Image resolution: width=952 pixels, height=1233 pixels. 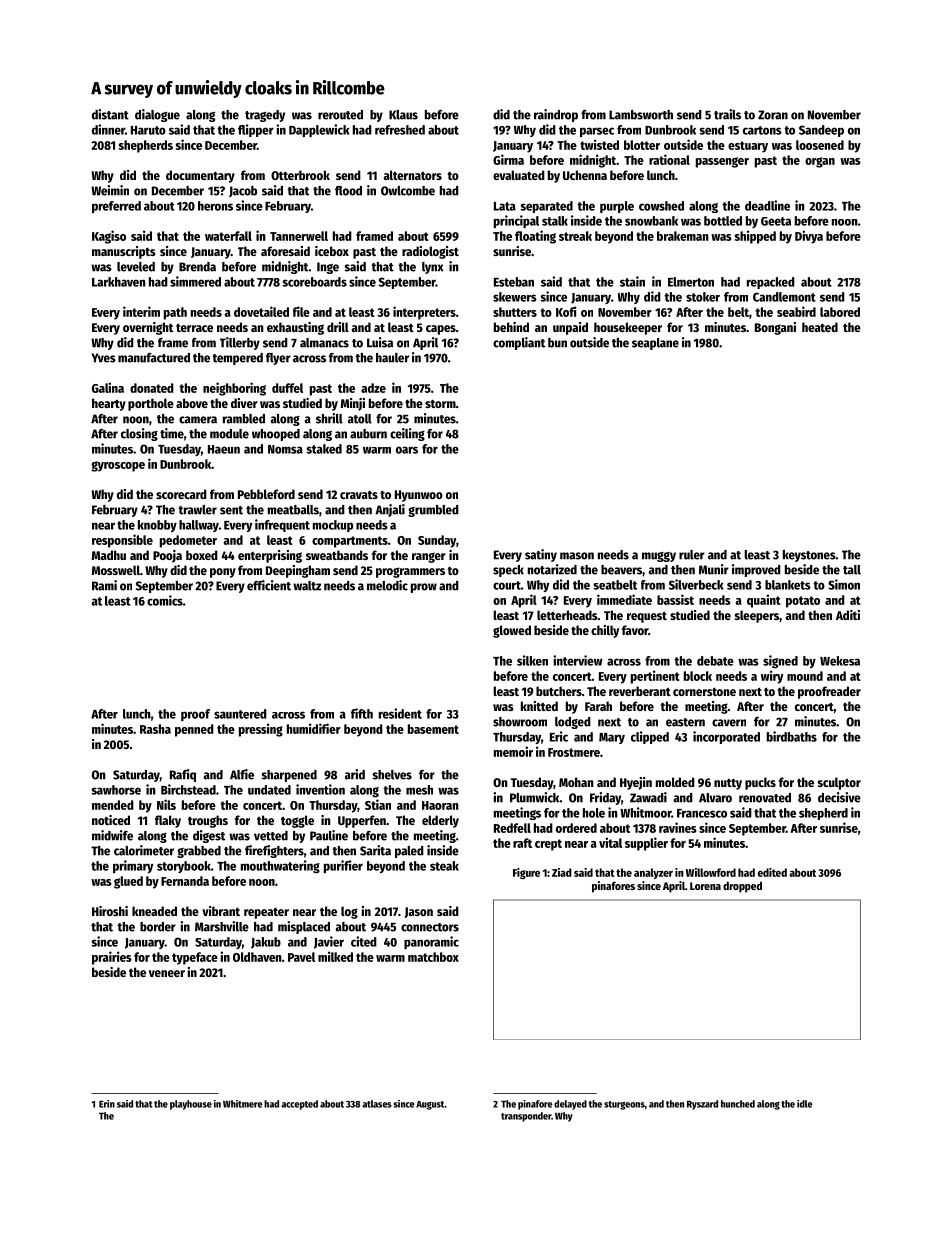 What do you see at coordinates (188, 789) in the screenshot?
I see `Birchstead` at bounding box center [188, 789].
